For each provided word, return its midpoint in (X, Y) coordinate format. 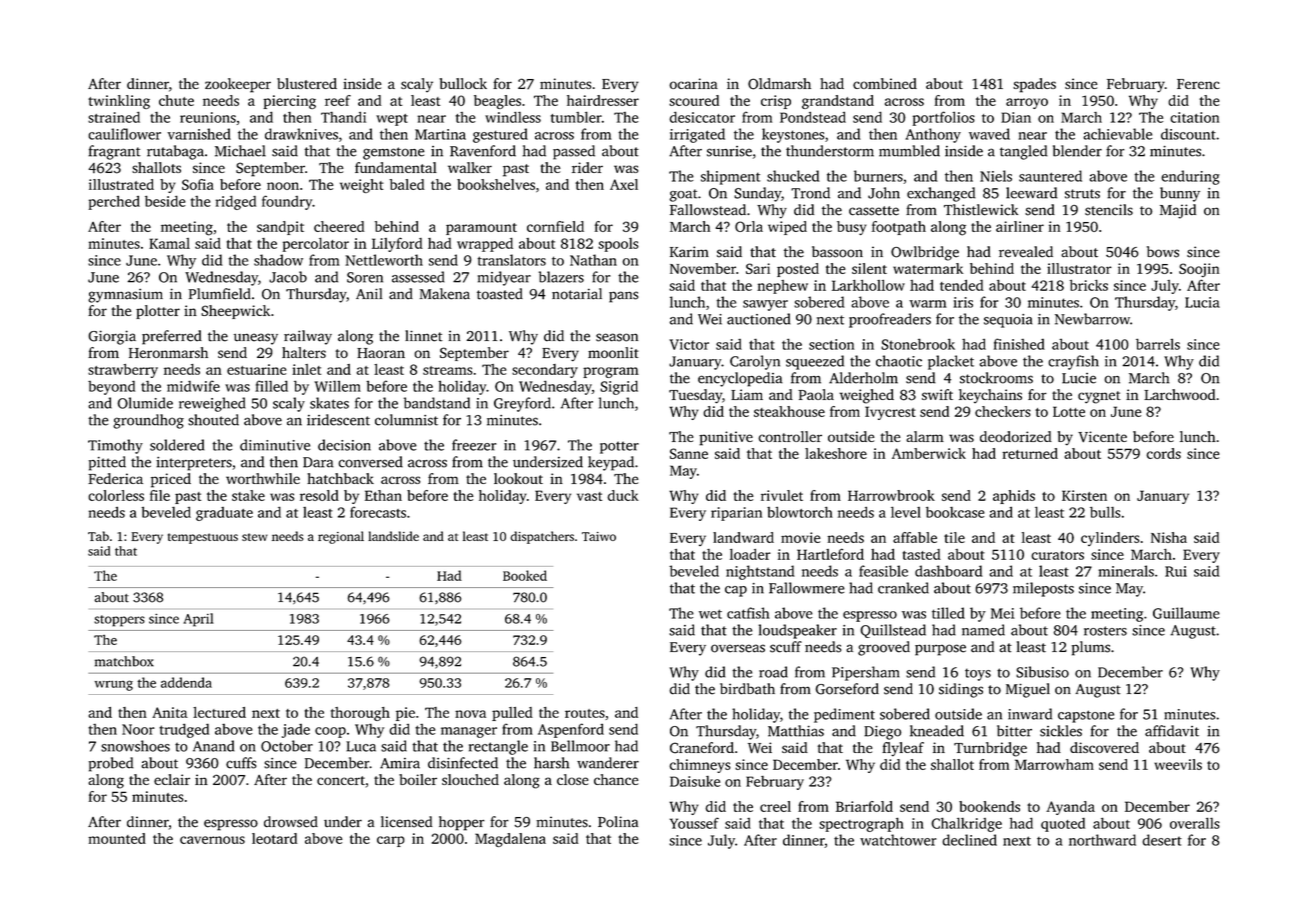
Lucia (1202, 302)
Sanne (689, 453)
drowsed (291, 822)
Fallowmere (807, 588)
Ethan (383, 495)
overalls (1195, 823)
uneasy (256, 339)
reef (338, 100)
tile (954, 537)
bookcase (955, 512)
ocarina (693, 83)
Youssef (694, 823)
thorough (360, 714)
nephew (782, 287)
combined (885, 83)
